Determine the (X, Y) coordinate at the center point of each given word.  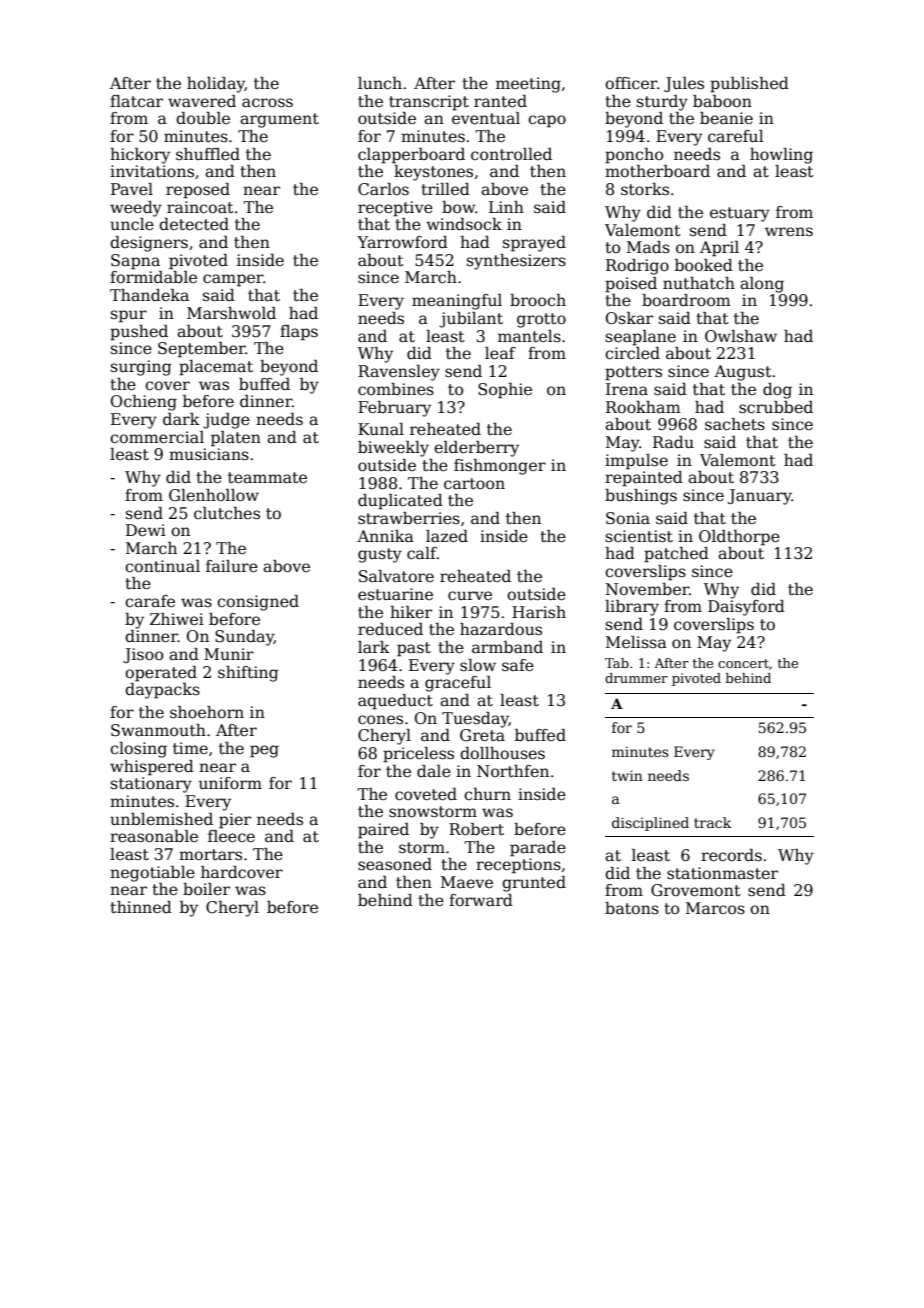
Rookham (643, 407)
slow (478, 665)
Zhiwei (177, 619)
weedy (136, 209)
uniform (230, 783)
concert (743, 663)
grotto (541, 320)
